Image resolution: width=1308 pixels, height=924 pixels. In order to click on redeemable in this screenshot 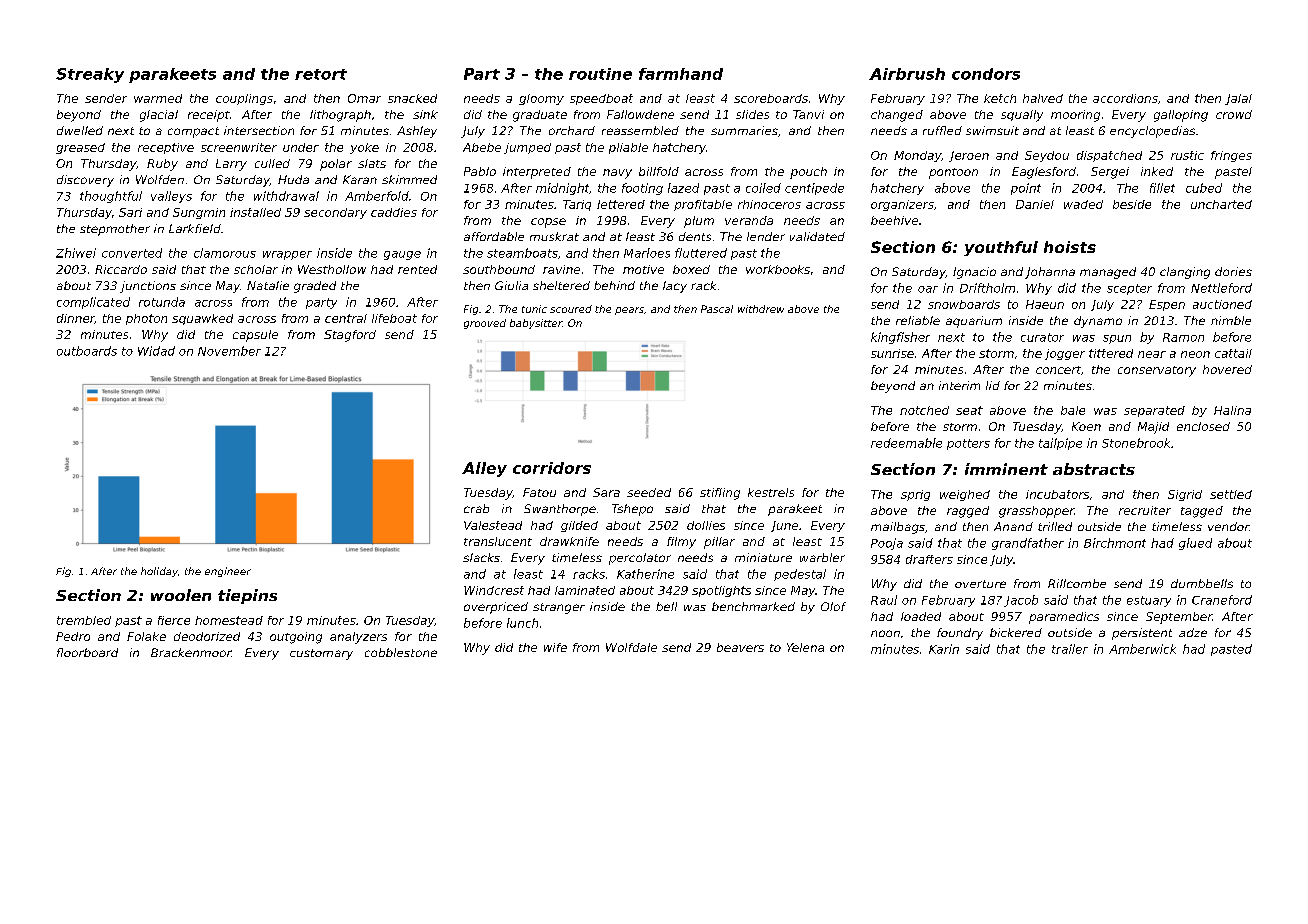, I will do `click(906, 443)`.
